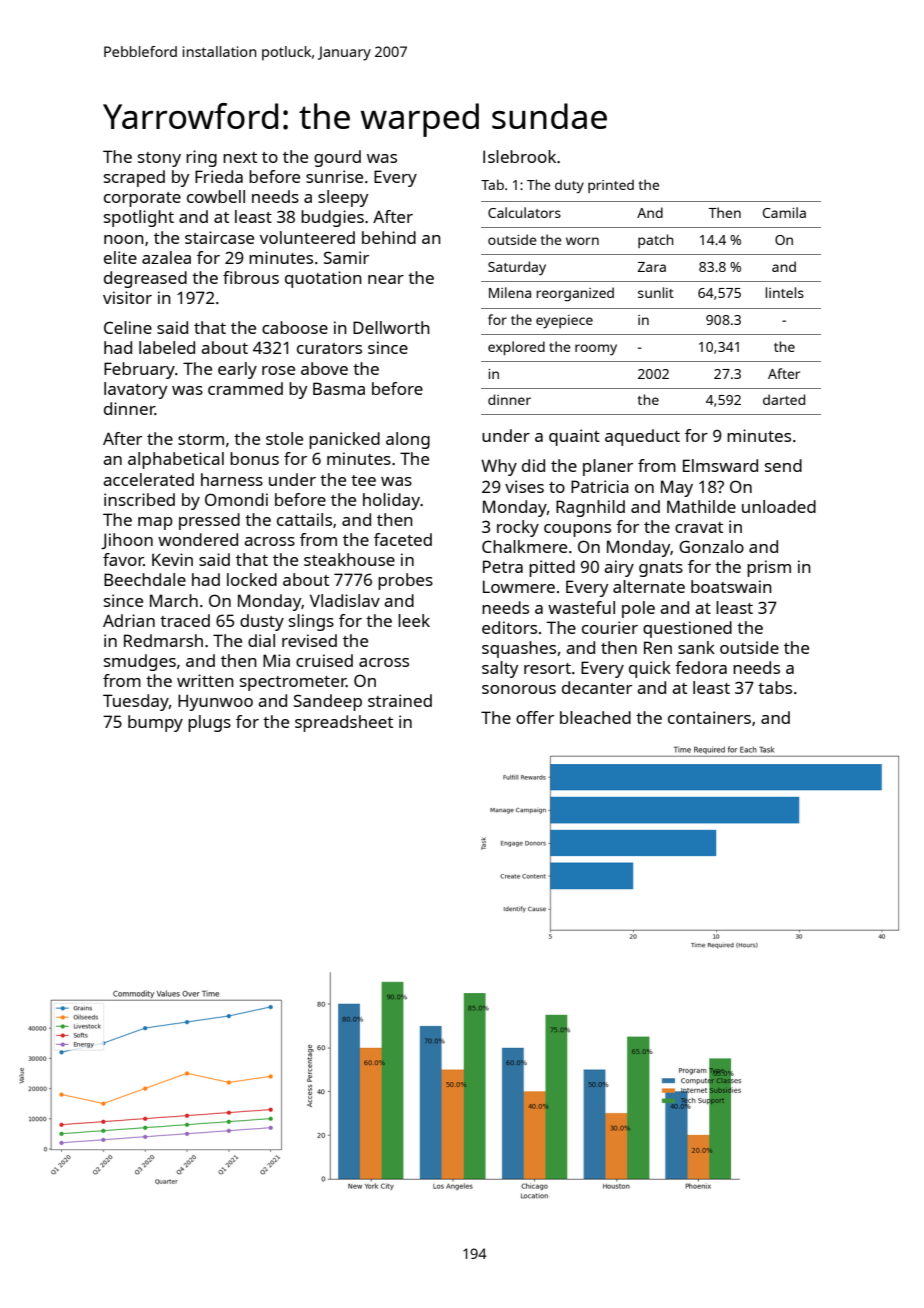 The height and width of the document is (1308, 924). What do you see at coordinates (323, 279) in the document?
I see `quotation` at bounding box center [323, 279].
